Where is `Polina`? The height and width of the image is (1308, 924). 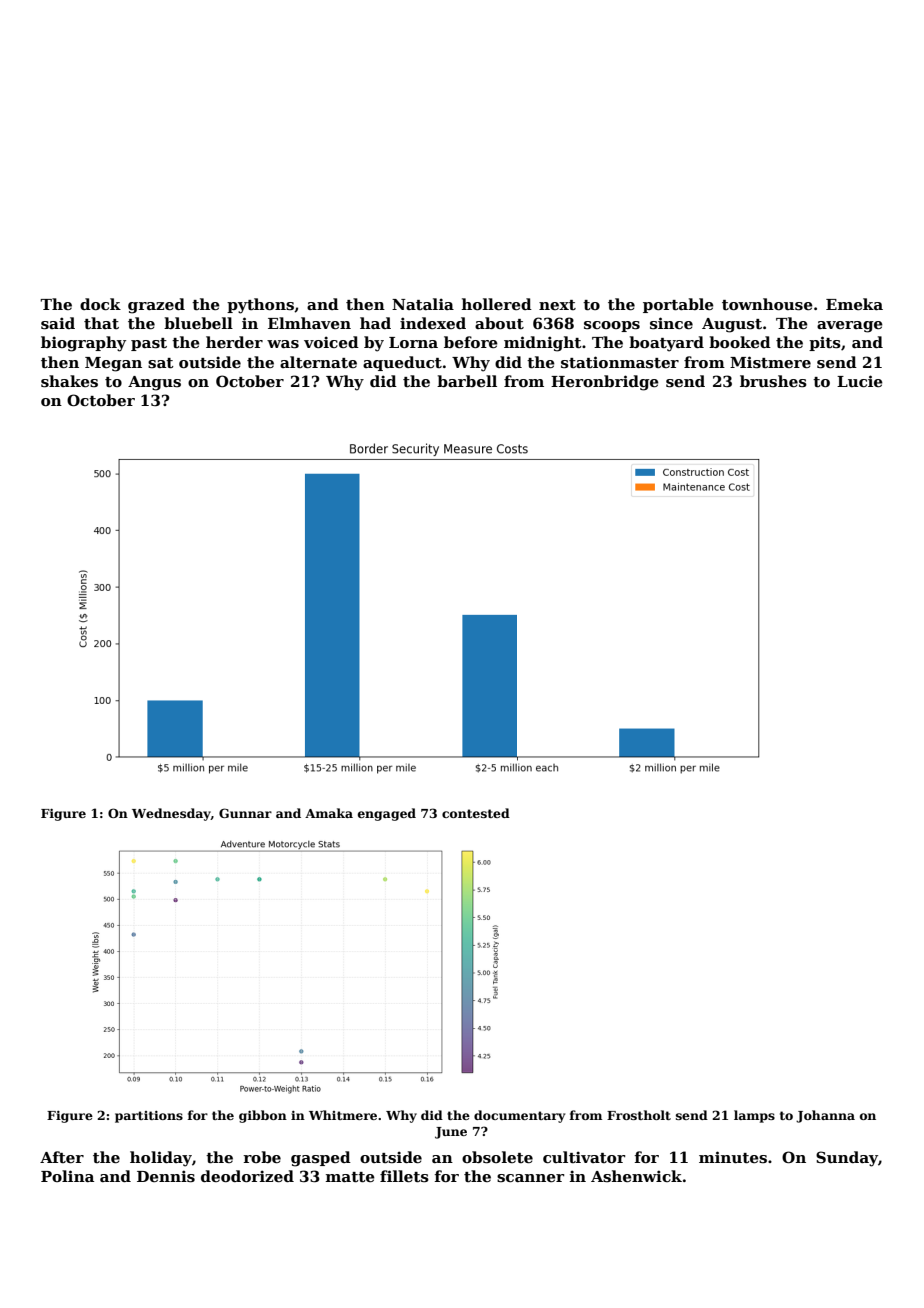 Polina is located at coordinates (67, 1176).
